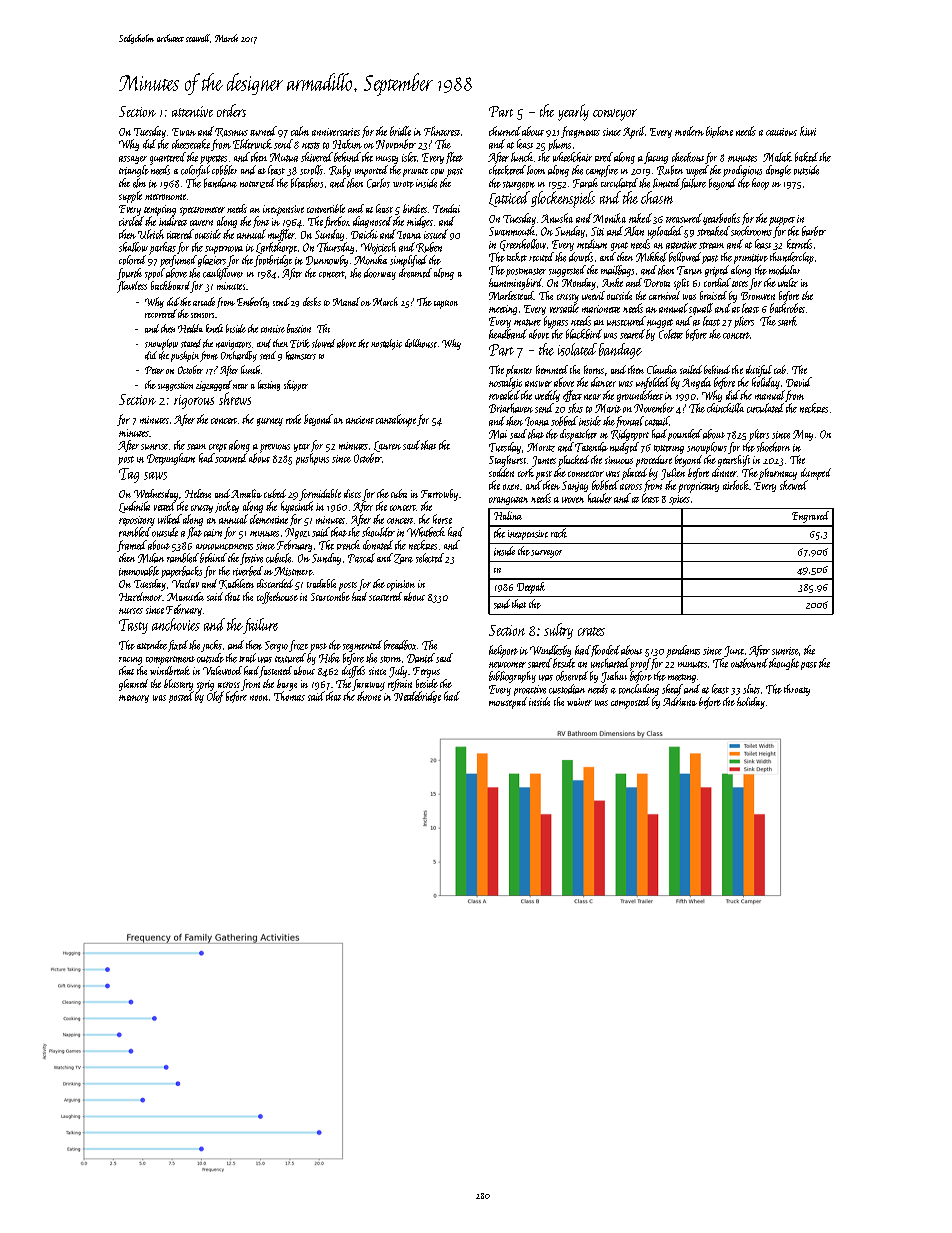  Describe the element at coordinates (511, 295) in the screenshot. I see `Marlestead` at that location.
